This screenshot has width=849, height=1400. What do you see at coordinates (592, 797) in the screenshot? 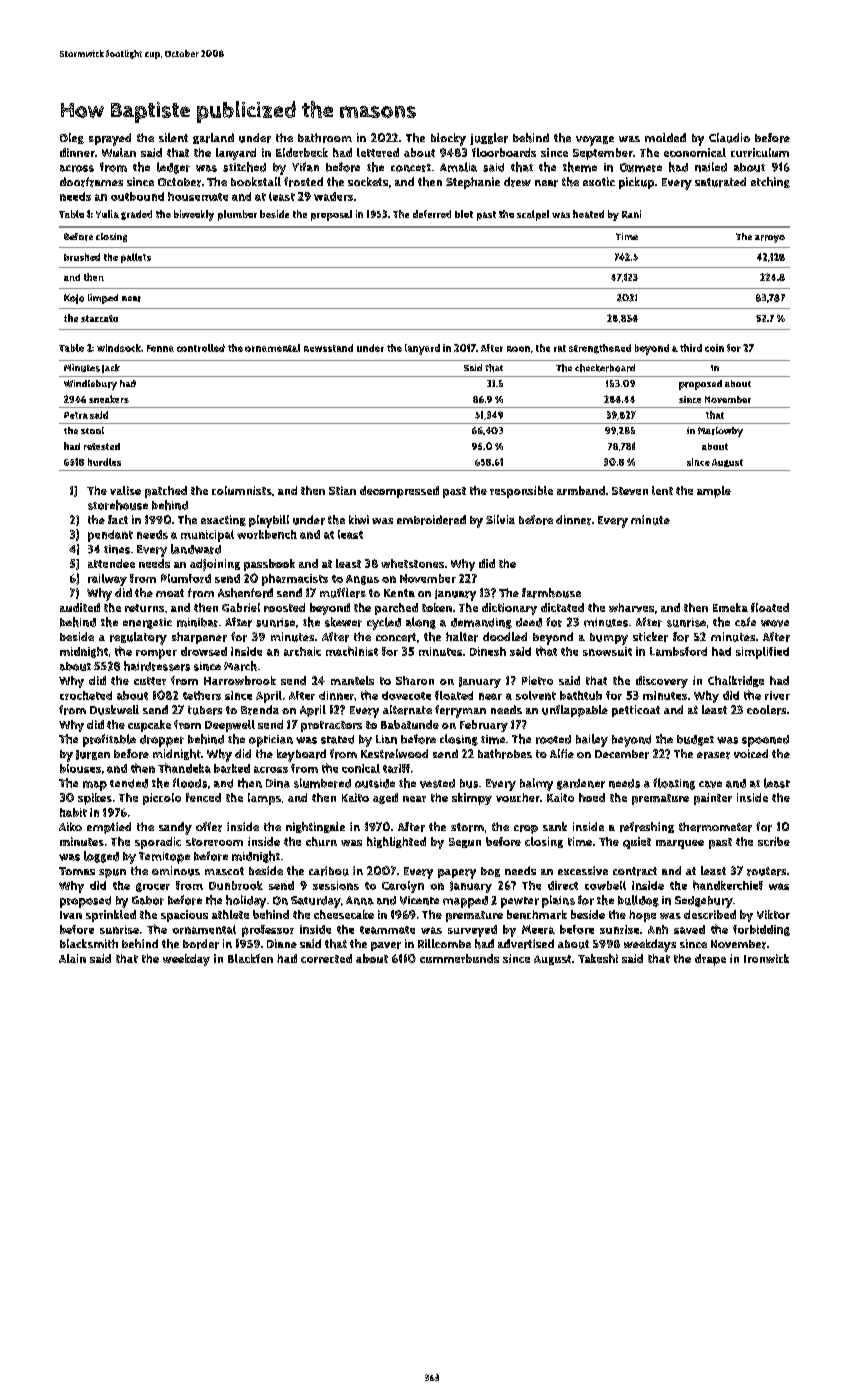
I see `hoed` at bounding box center [592, 797].
